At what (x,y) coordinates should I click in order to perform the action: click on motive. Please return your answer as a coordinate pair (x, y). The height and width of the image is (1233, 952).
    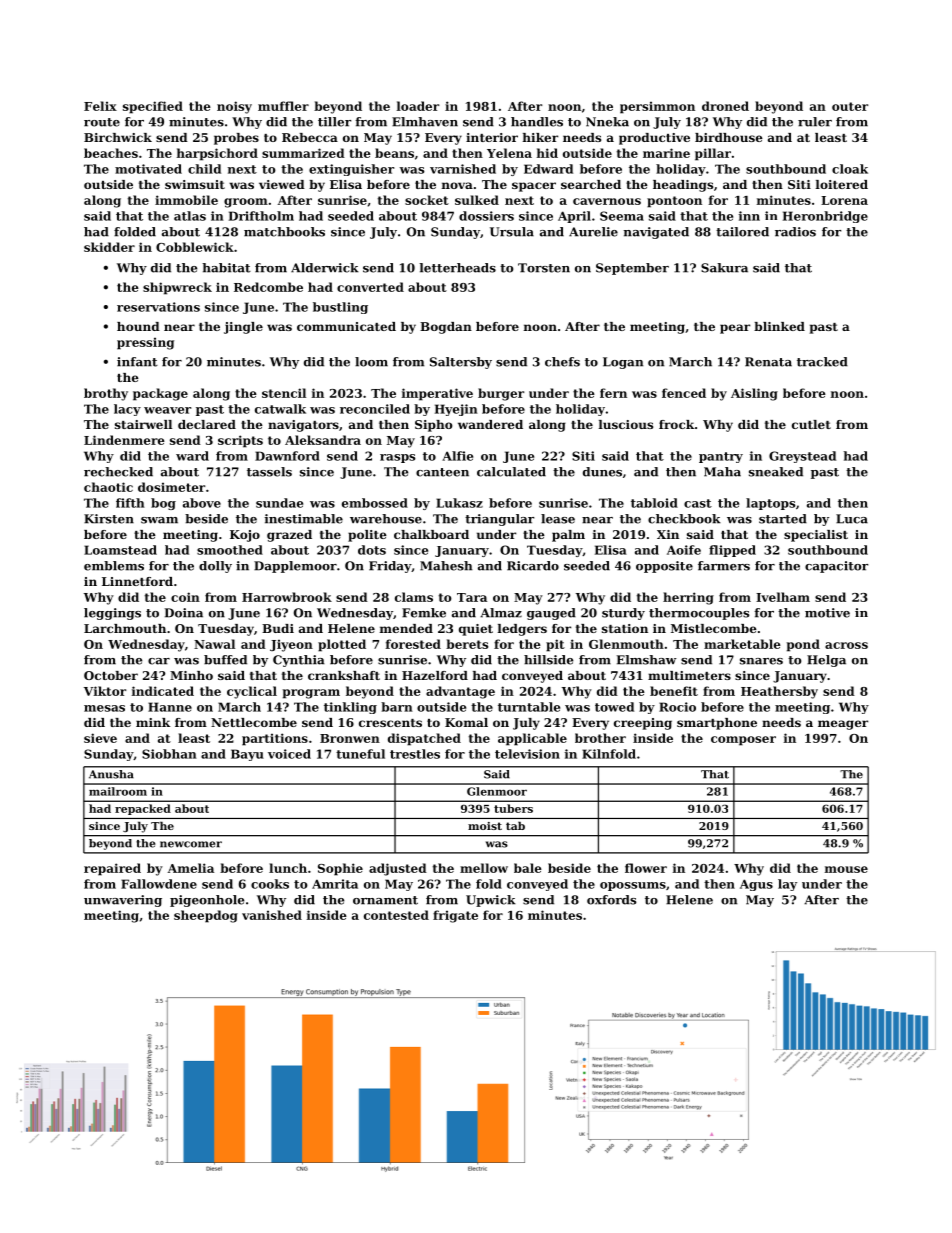
    Looking at the image, I should click on (827, 613).
